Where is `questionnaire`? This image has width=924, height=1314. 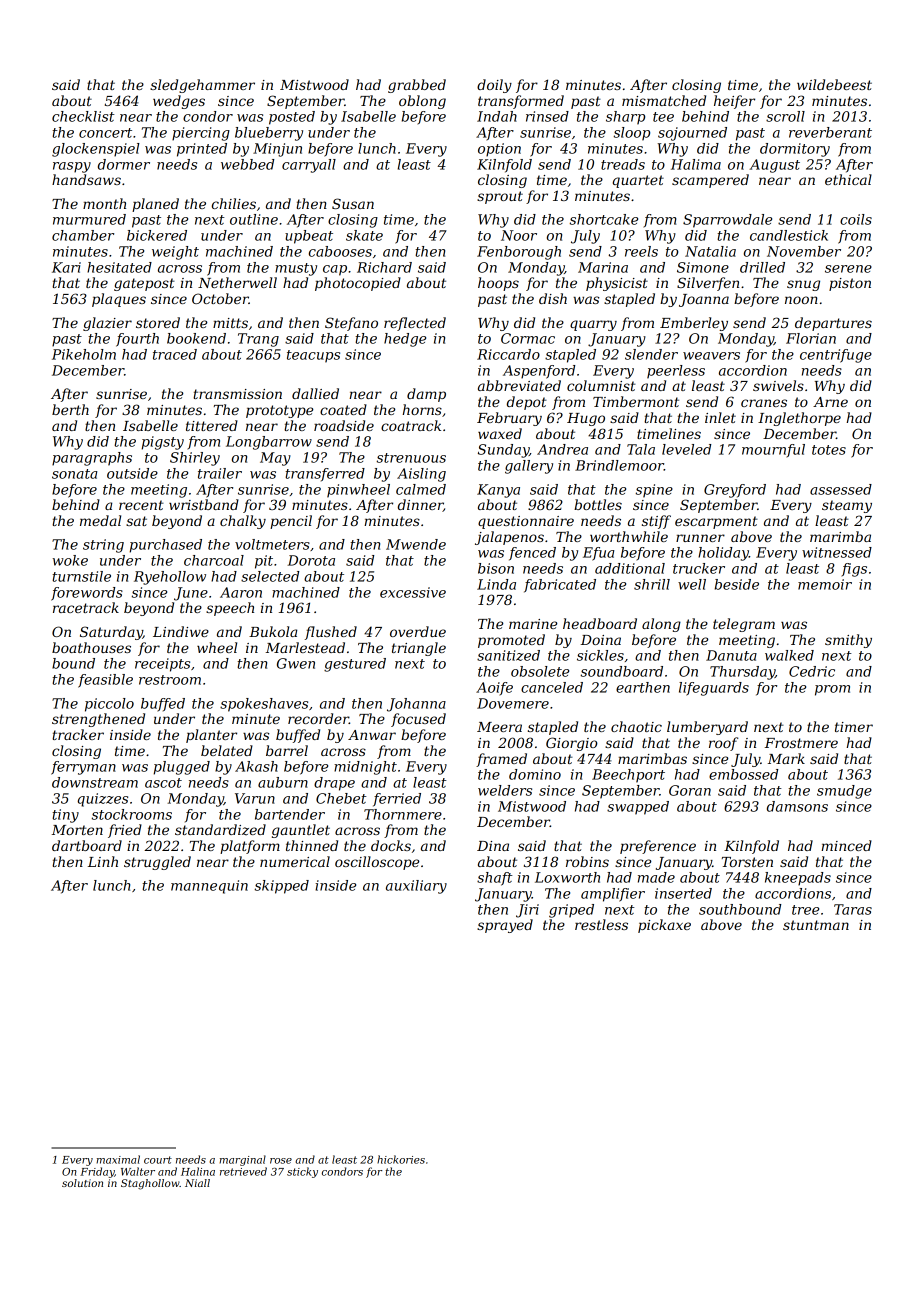
questionnaire is located at coordinates (526, 522).
